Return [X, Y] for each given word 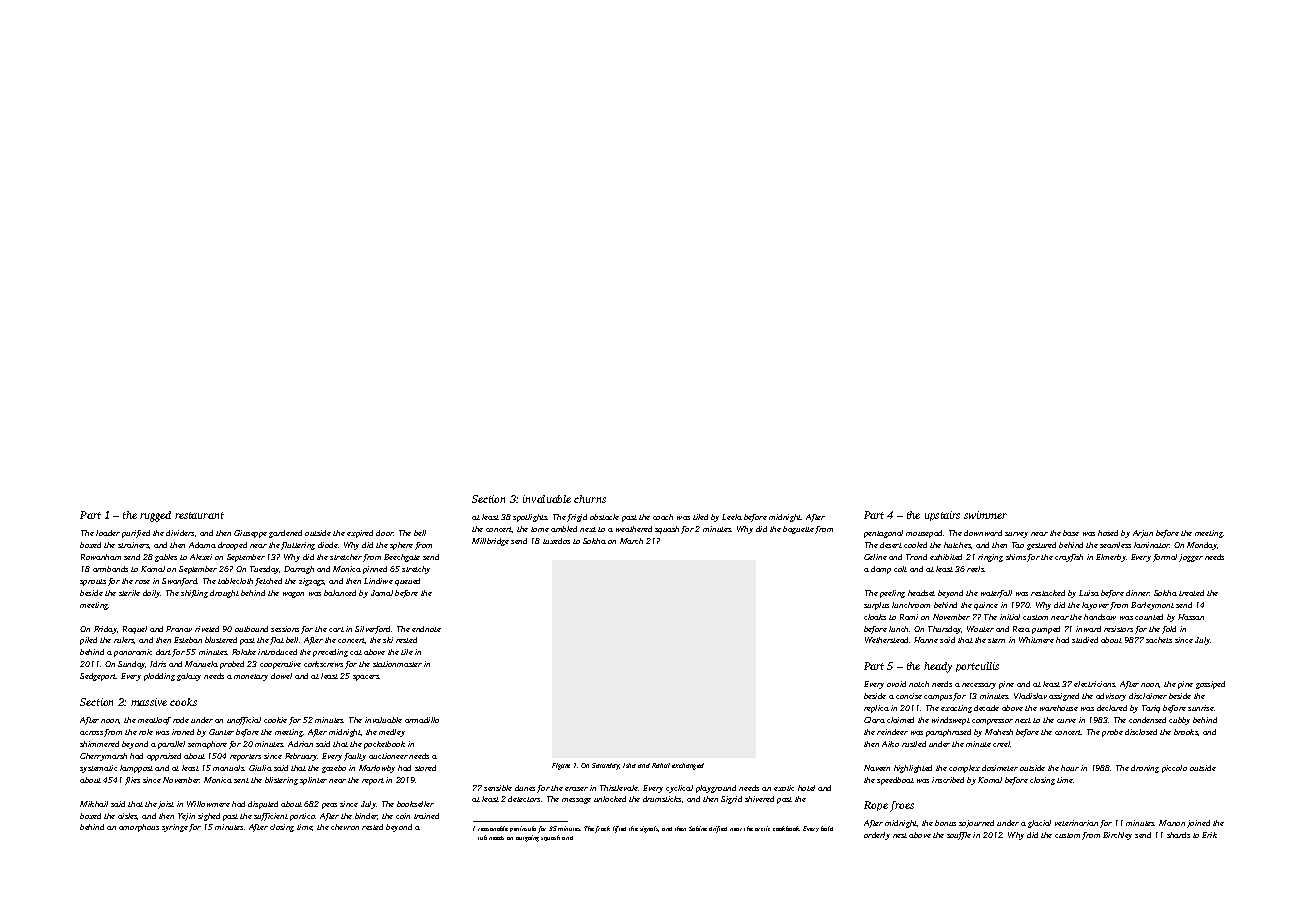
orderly [877, 836]
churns [590, 499]
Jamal [382, 593]
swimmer [985, 515]
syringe [175, 828]
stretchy [416, 570]
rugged [155, 516]
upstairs [942, 516]
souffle [959, 836]
